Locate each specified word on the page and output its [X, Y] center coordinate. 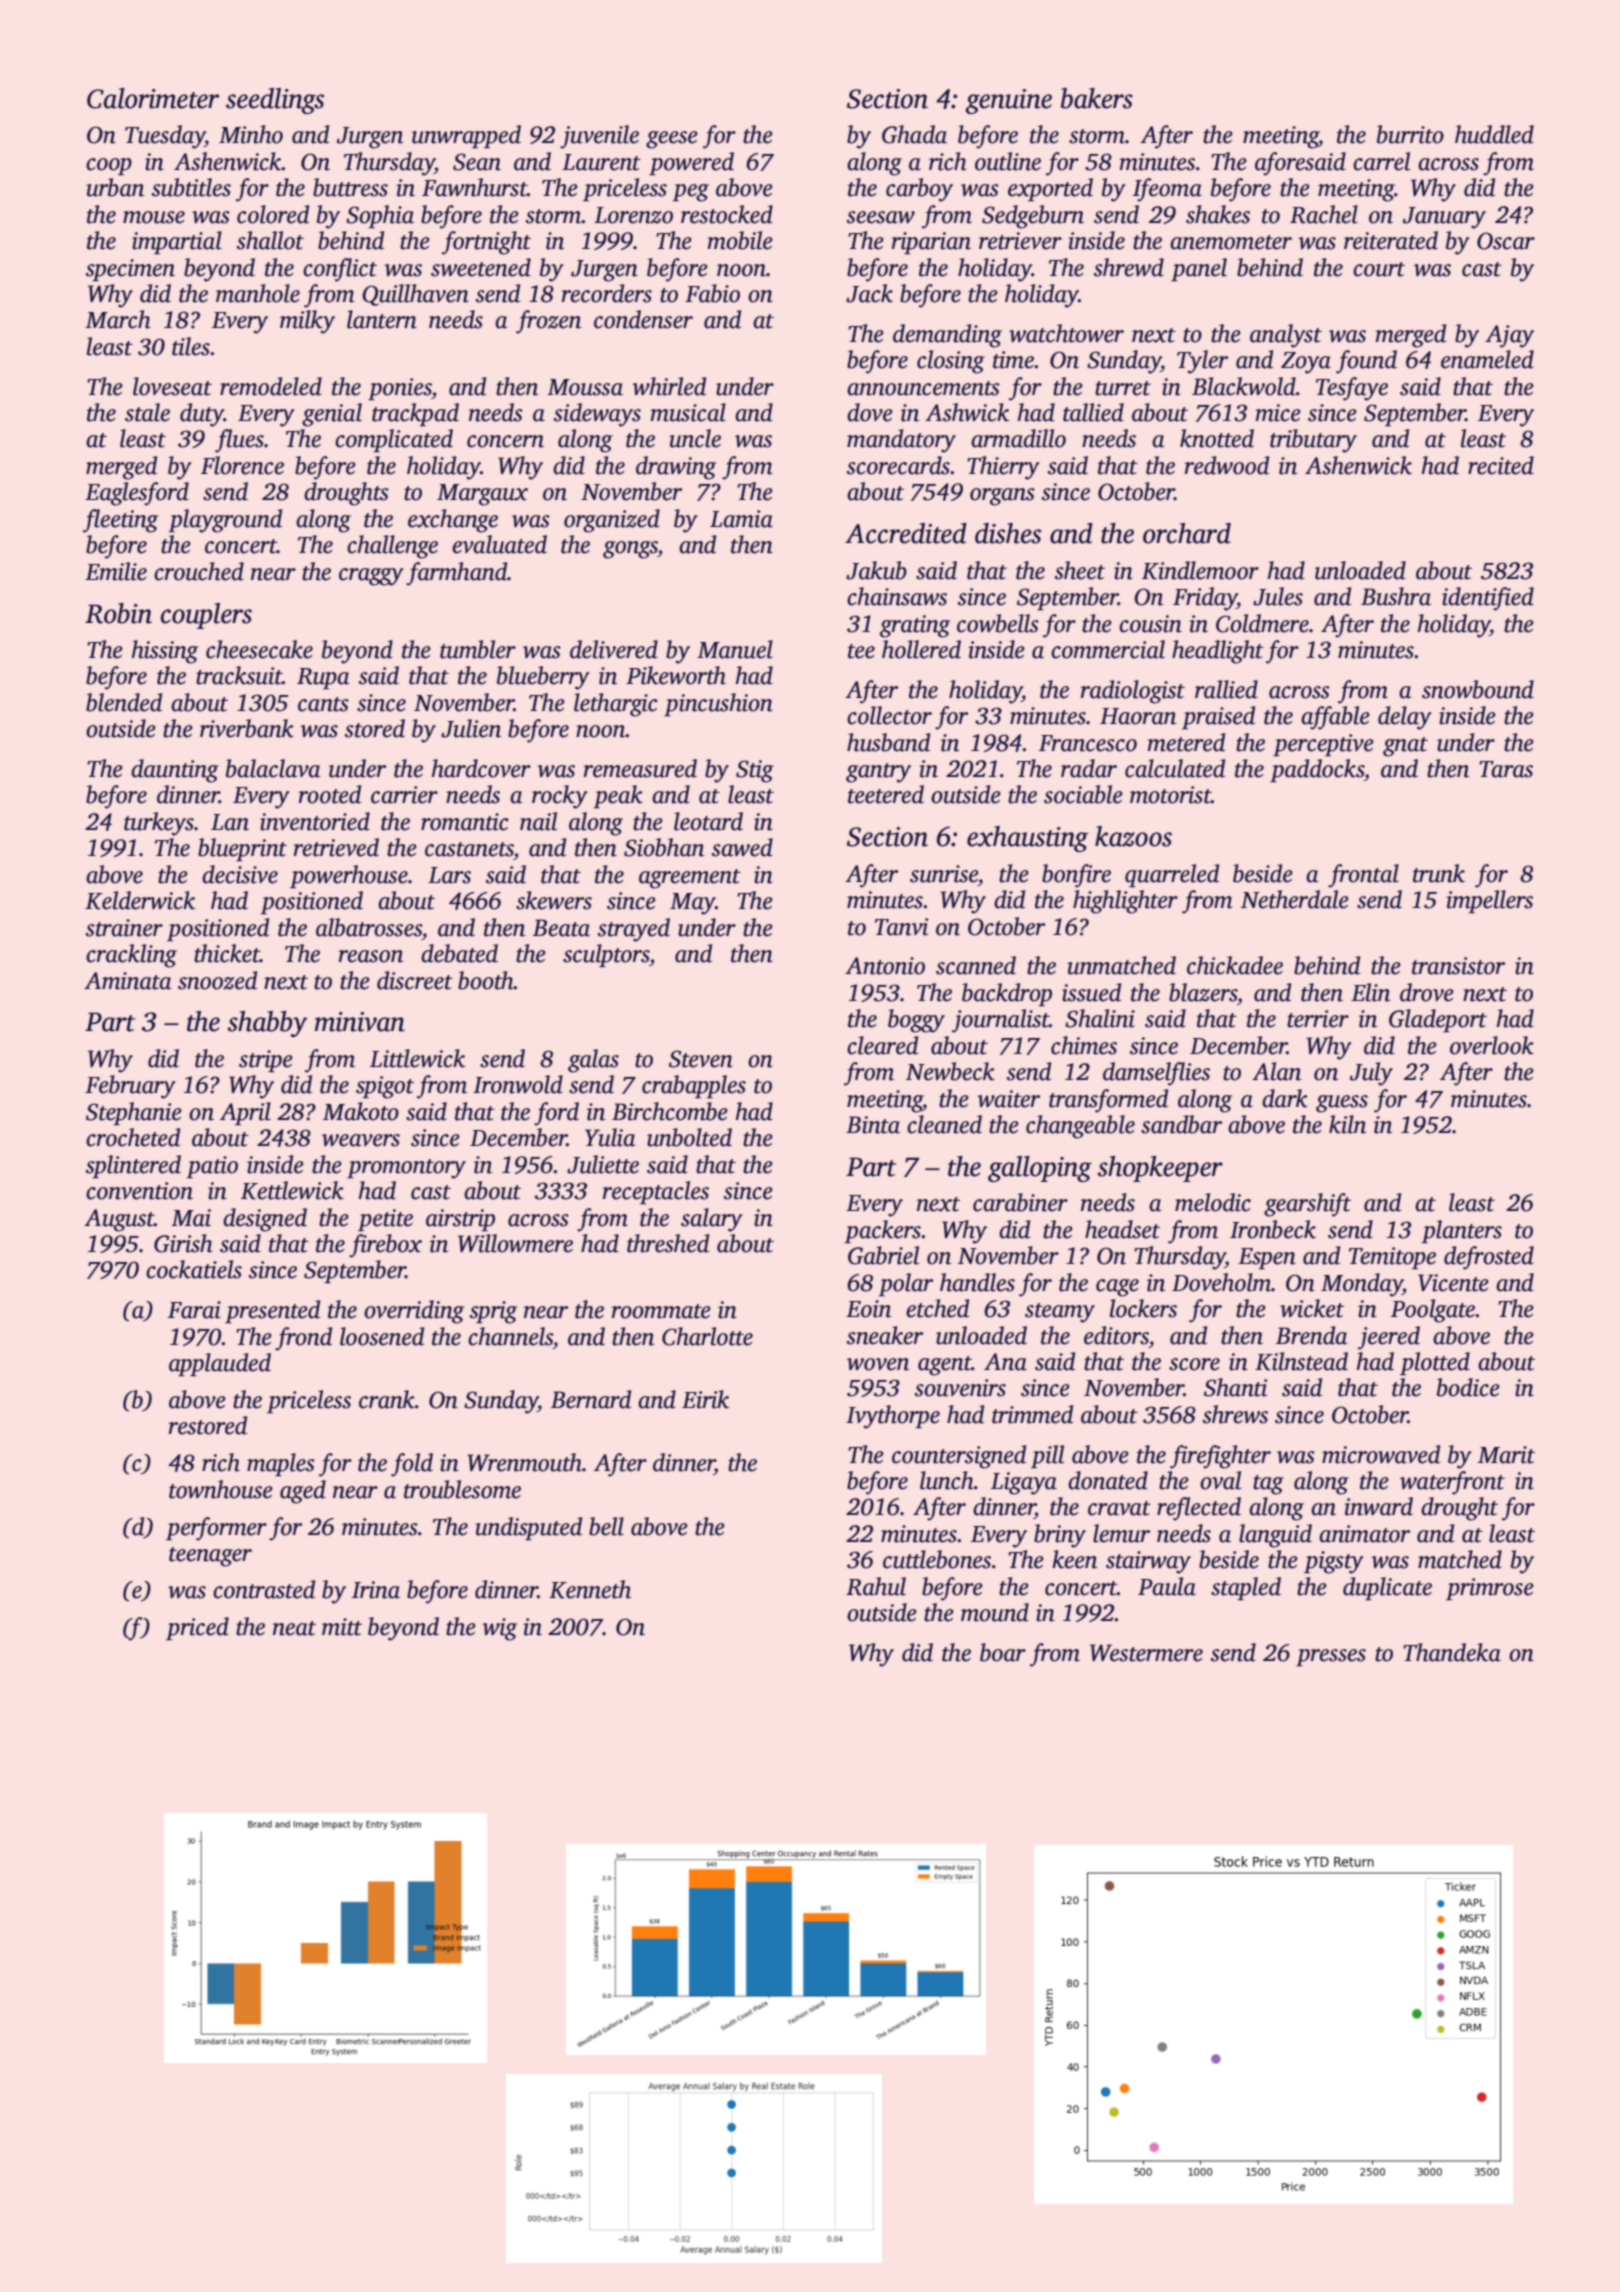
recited [1501, 465]
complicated [394, 440]
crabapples [694, 1086]
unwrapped [466, 136]
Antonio [885, 966]
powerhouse [349, 876]
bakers [1097, 98]
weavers [361, 1140]
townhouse [221, 1489]
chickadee [1235, 965]
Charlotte [707, 1336]
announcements [923, 388]
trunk [1439, 873]
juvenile [599, 137]
